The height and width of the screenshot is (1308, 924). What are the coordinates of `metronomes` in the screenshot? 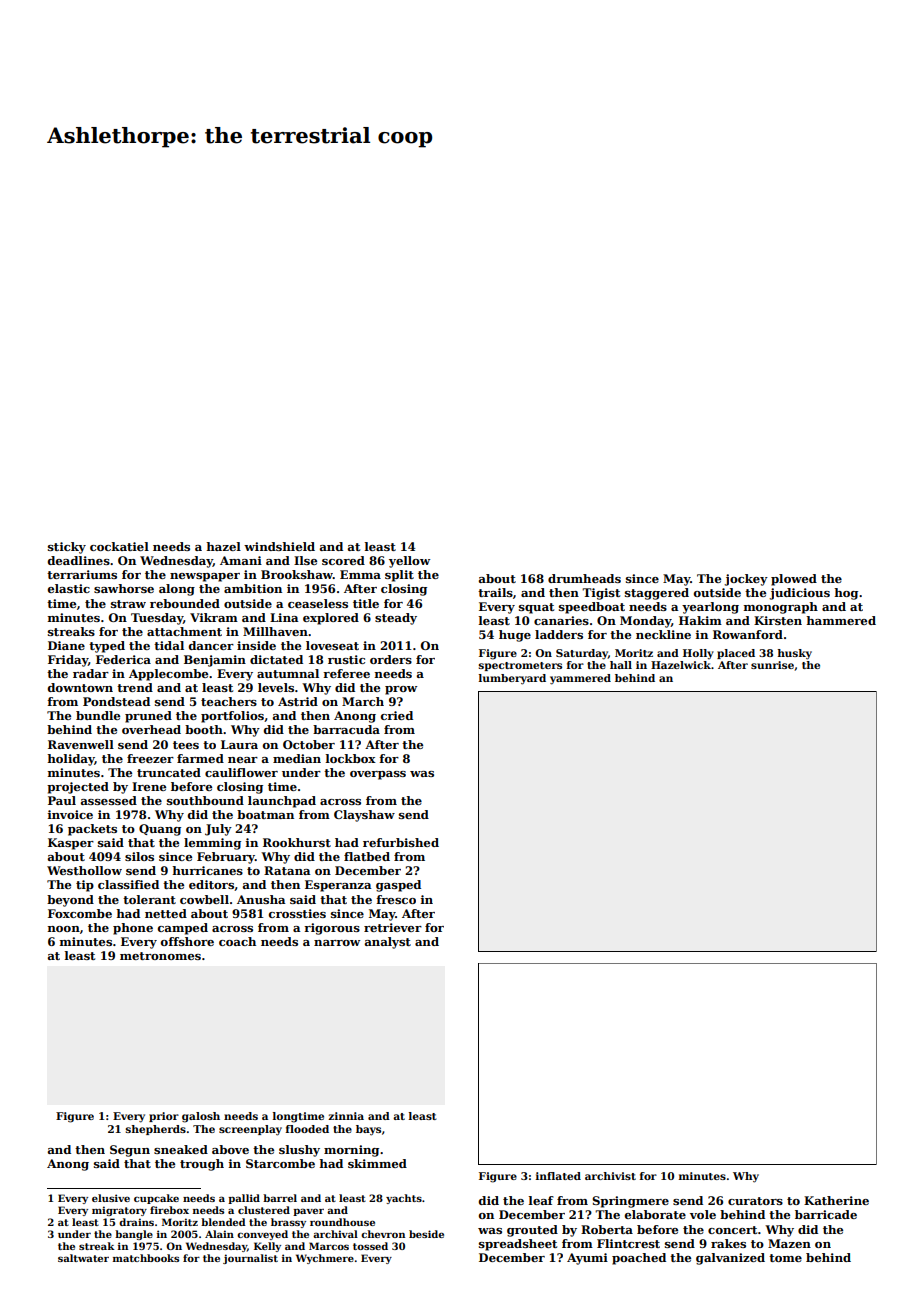 It's located at (160, 956).
